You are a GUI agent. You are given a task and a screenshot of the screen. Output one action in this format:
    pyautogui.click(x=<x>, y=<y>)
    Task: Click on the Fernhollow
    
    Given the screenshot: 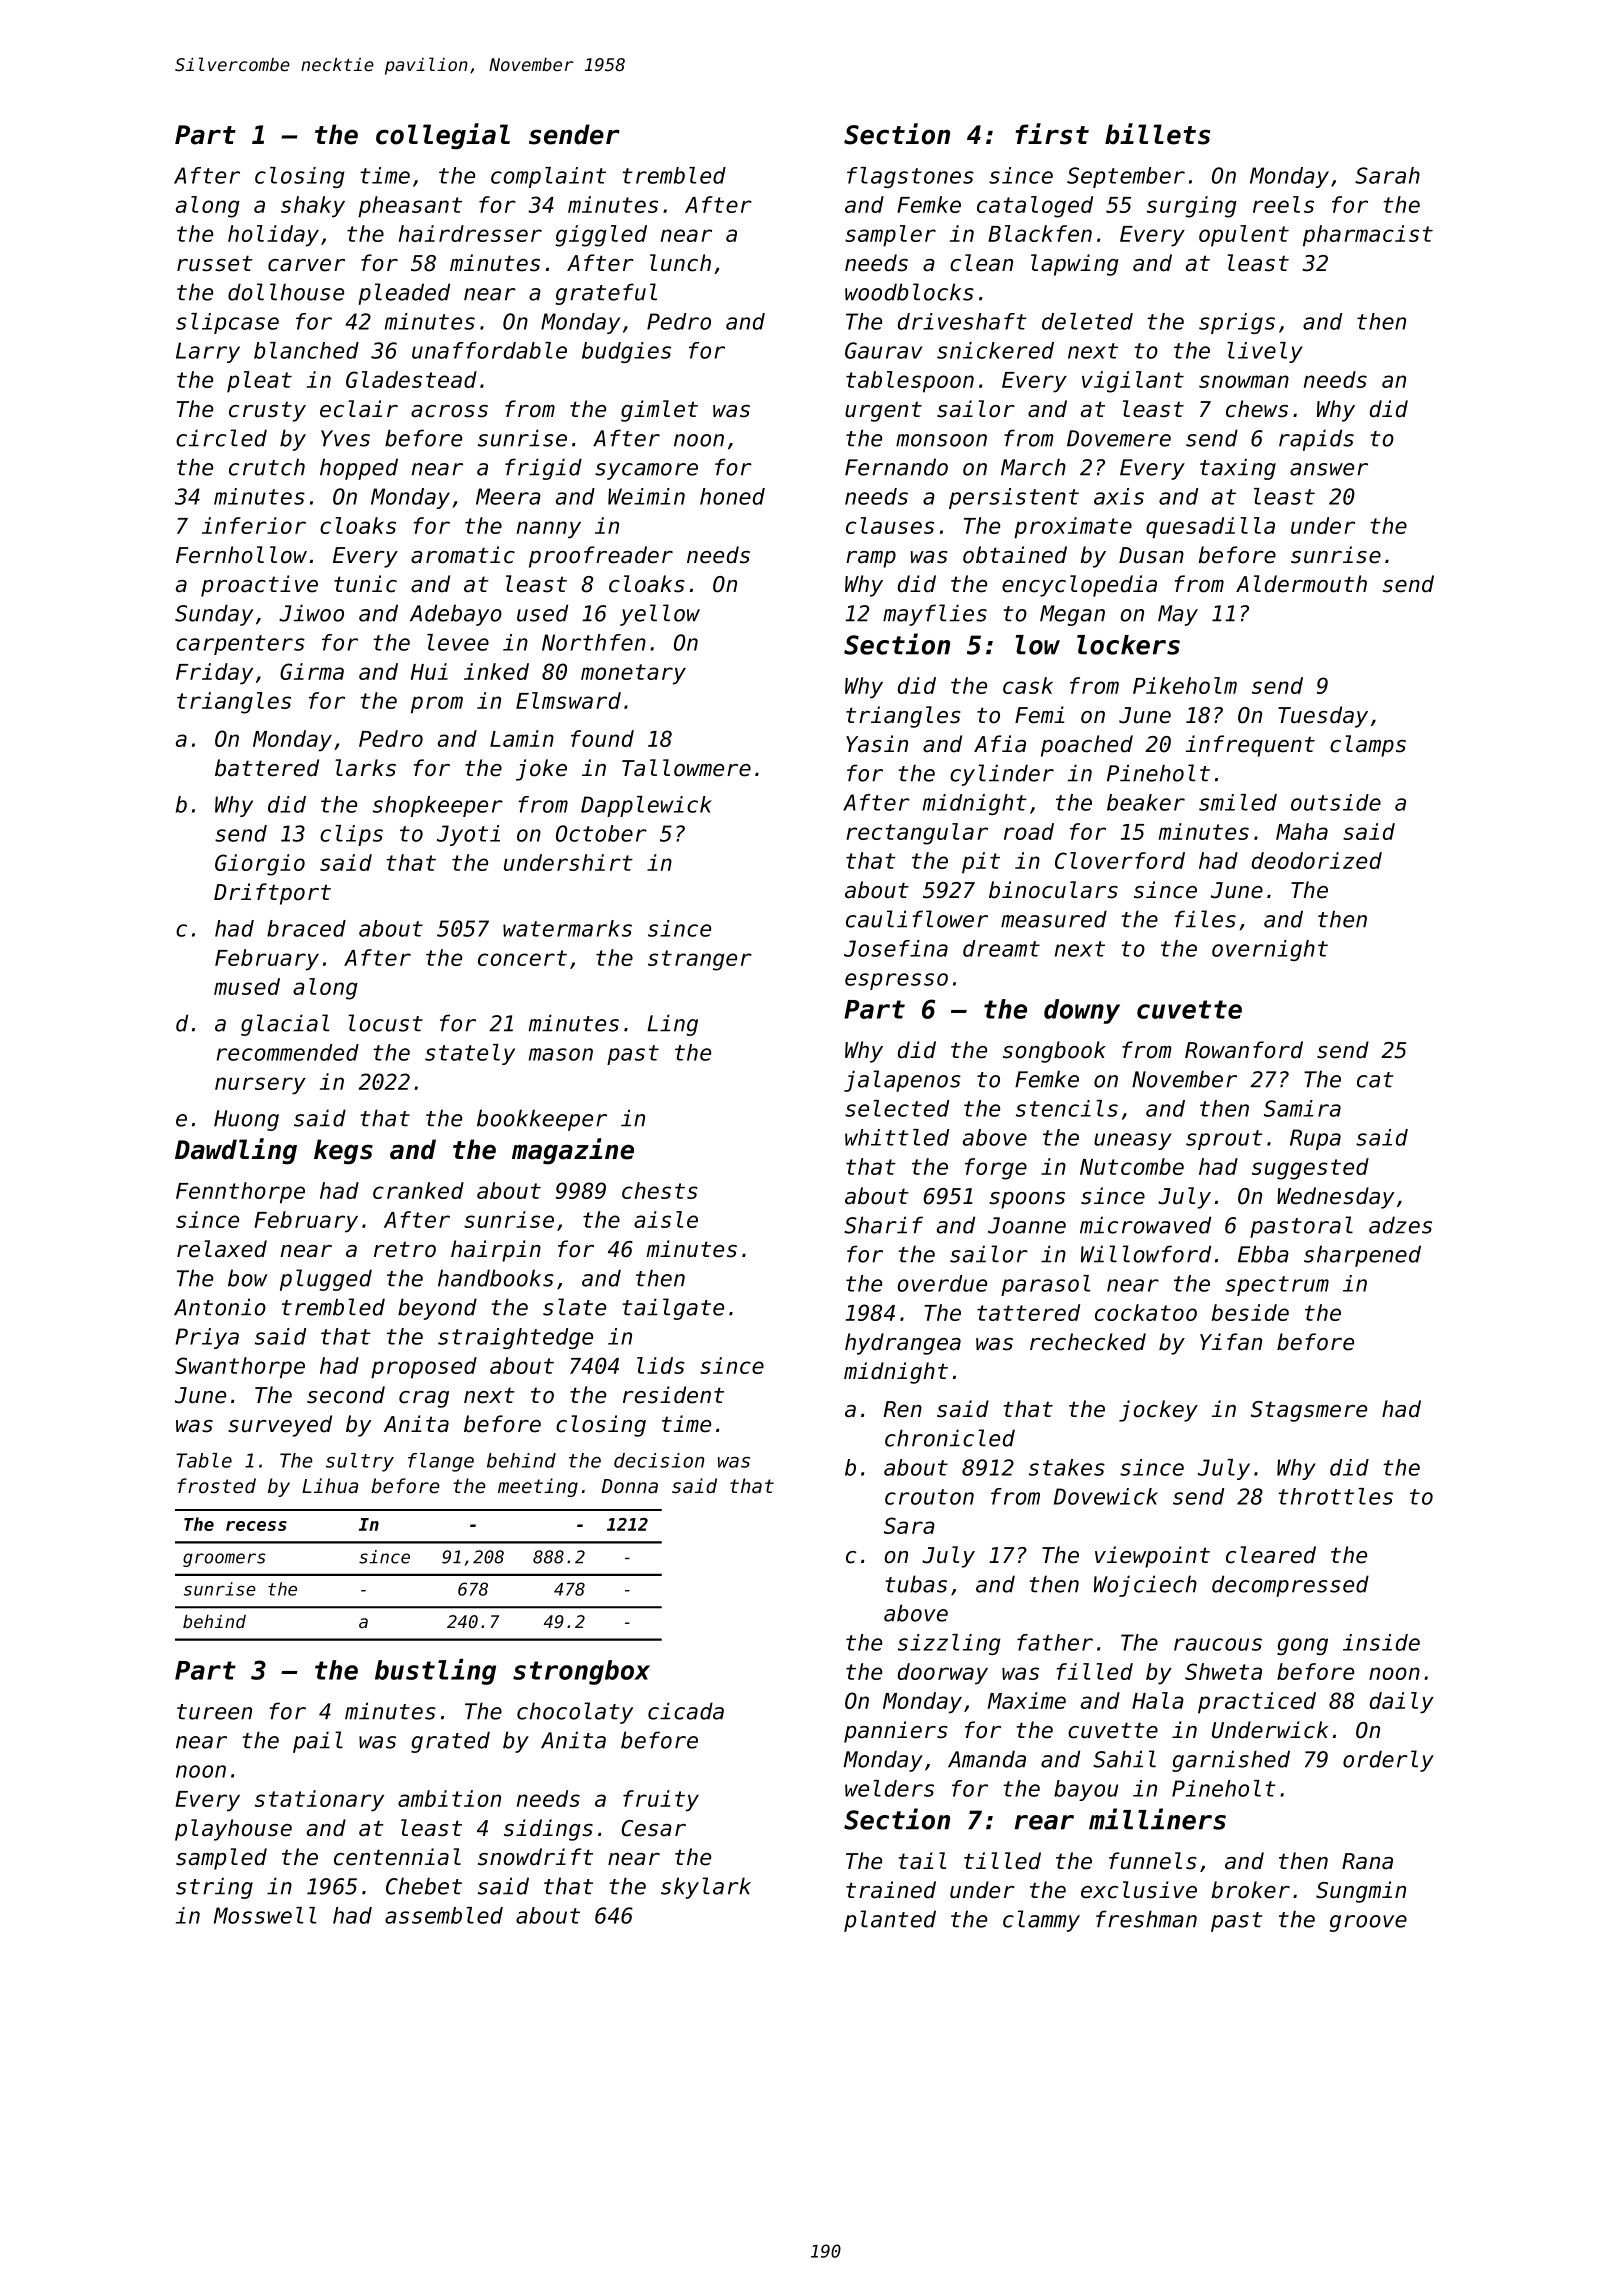 What is the action you would take?
    pyautogui.click(x=241, y=555)
